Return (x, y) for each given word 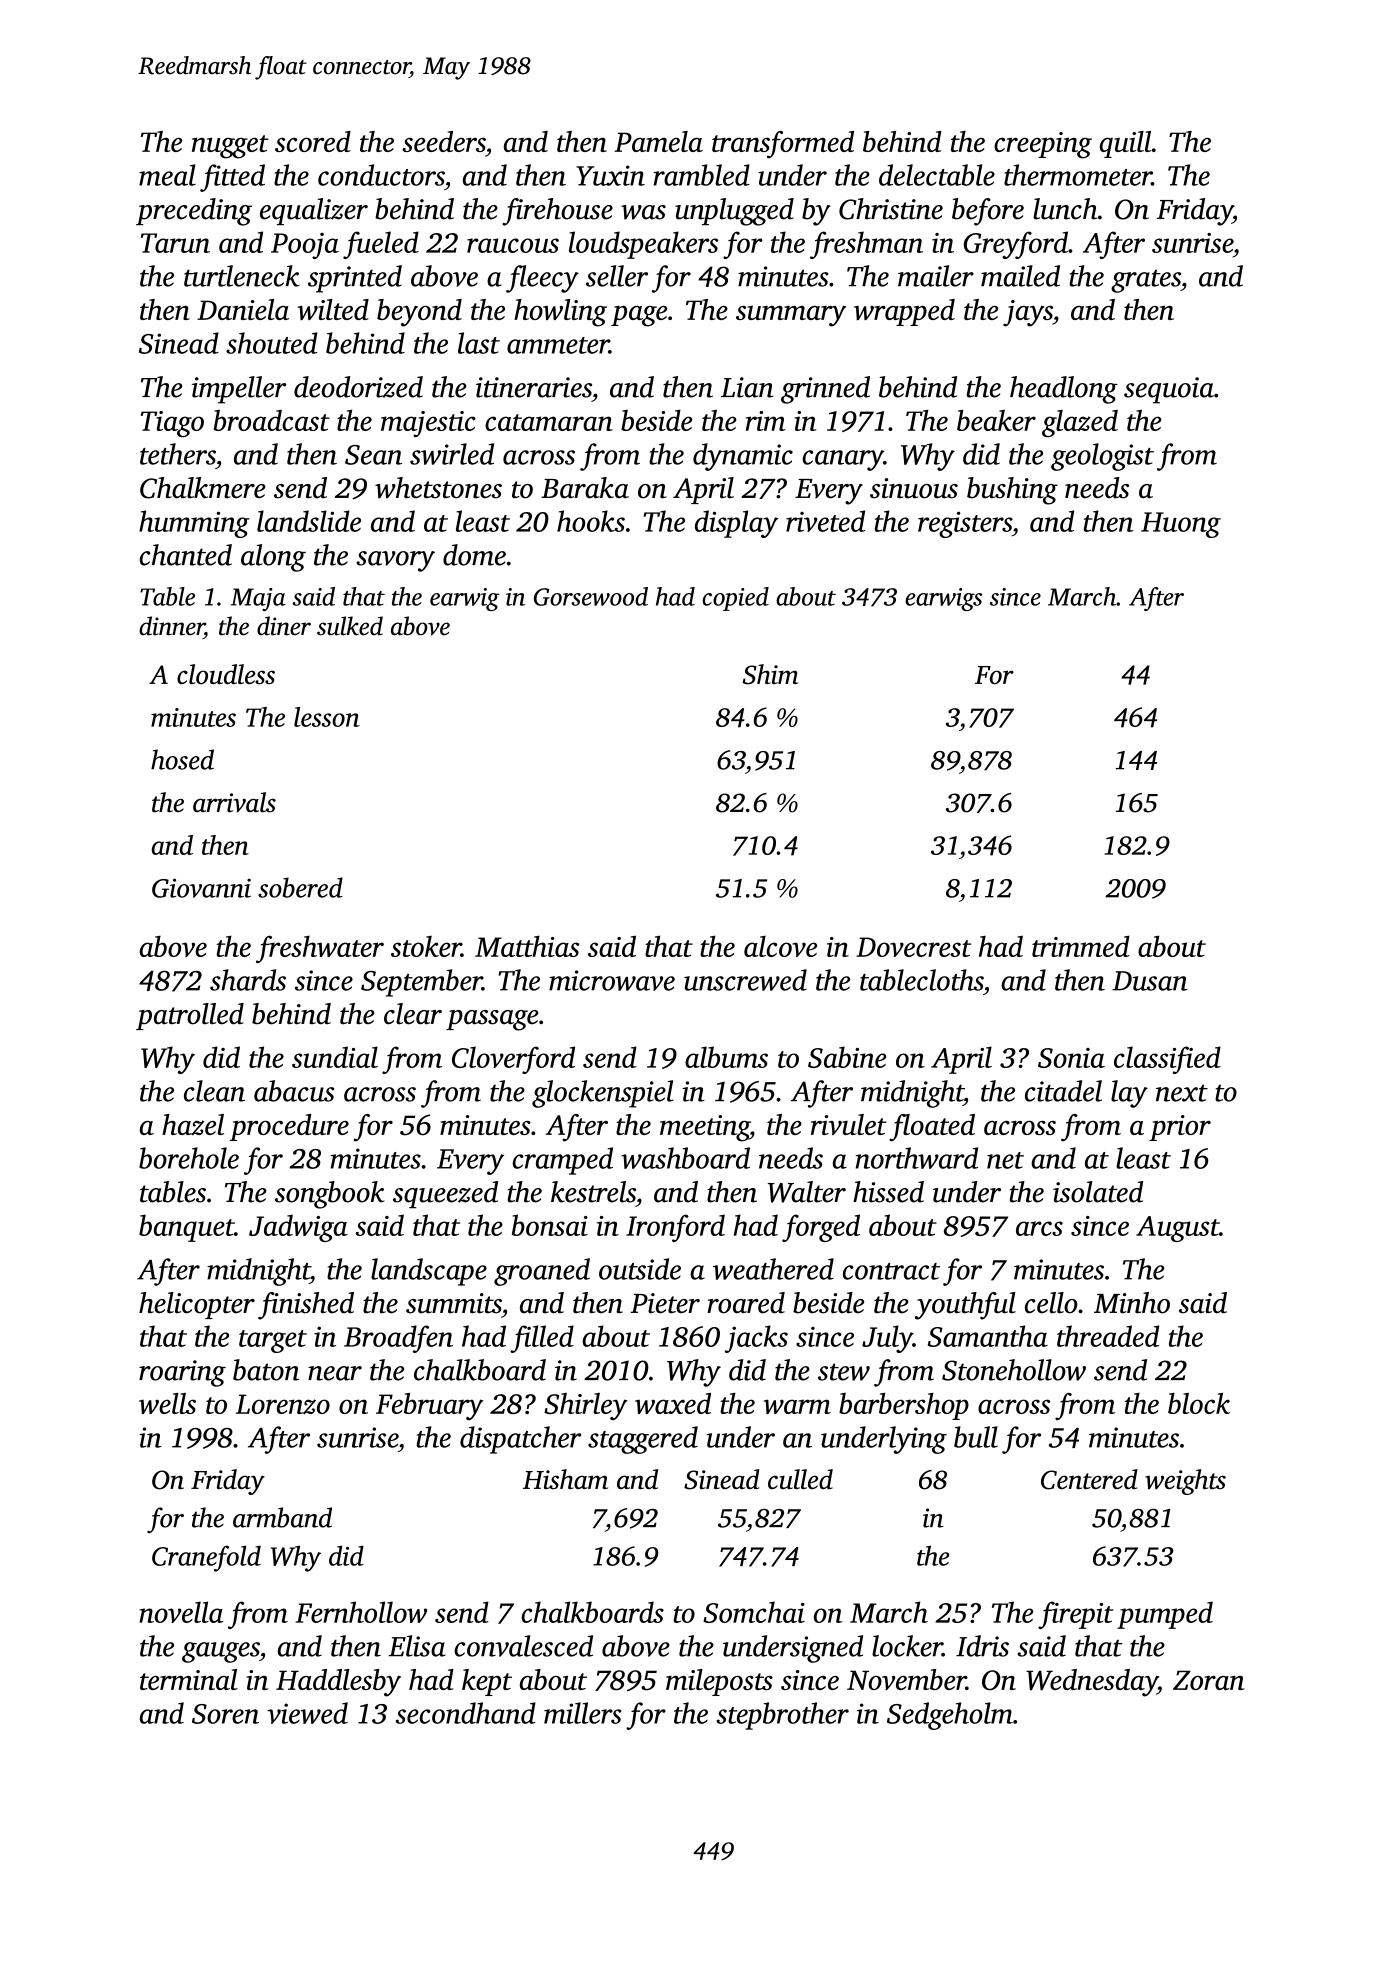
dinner (171, 626)
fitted (232, 178)
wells (167, 1403)
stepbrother (782, 1716)
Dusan (1150, 981)
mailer (936, 276)
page (639, 316)
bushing (1012, 491)
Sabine (847, 1057)
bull (976, 1437)
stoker (426, 946)
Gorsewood (591, 596)
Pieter (665, 1303)
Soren (225, 1714)
